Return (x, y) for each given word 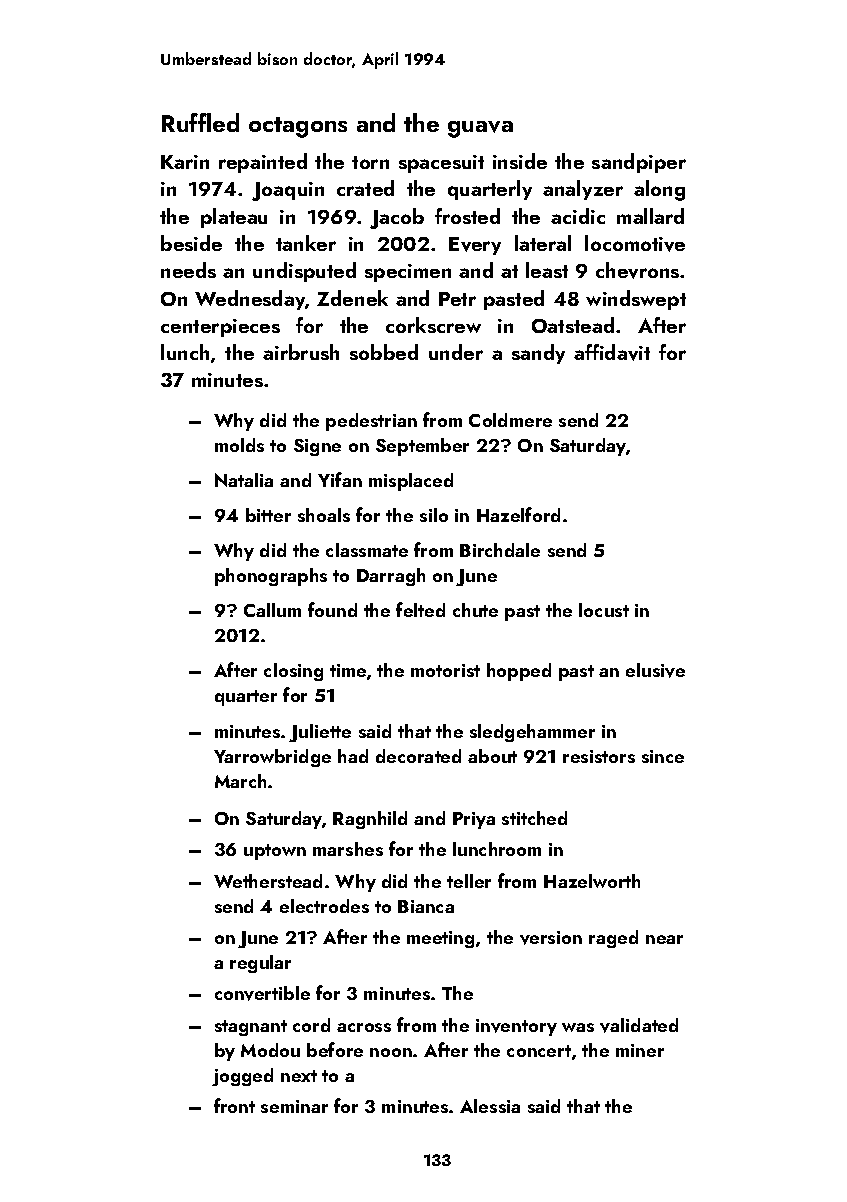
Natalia (244, 480)
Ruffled (200, 122)
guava (480, 129)
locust (604, 610)
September (422, 447)
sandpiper (639, 163)
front (234, 1105)
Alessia (490, 1106)
